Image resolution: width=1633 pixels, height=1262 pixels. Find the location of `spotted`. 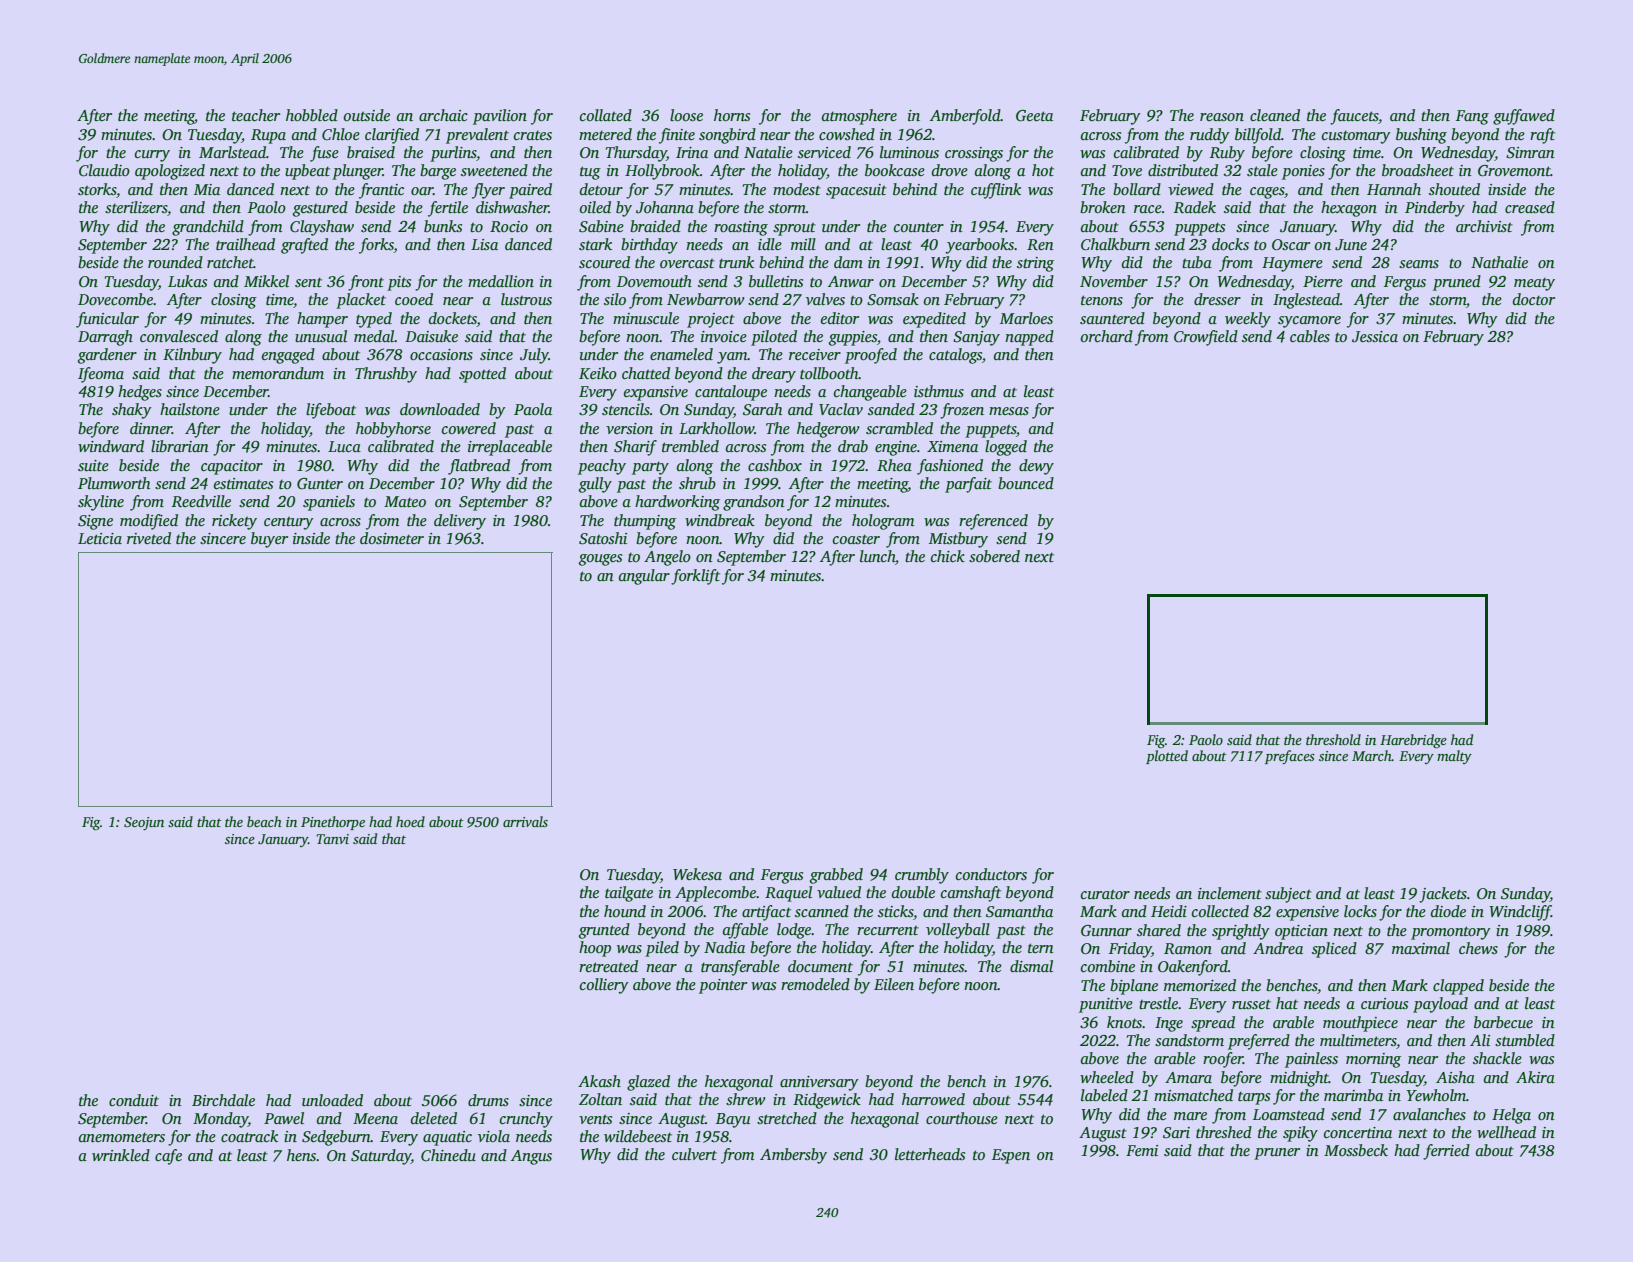

spotted is located at coordinates (482, 375).
